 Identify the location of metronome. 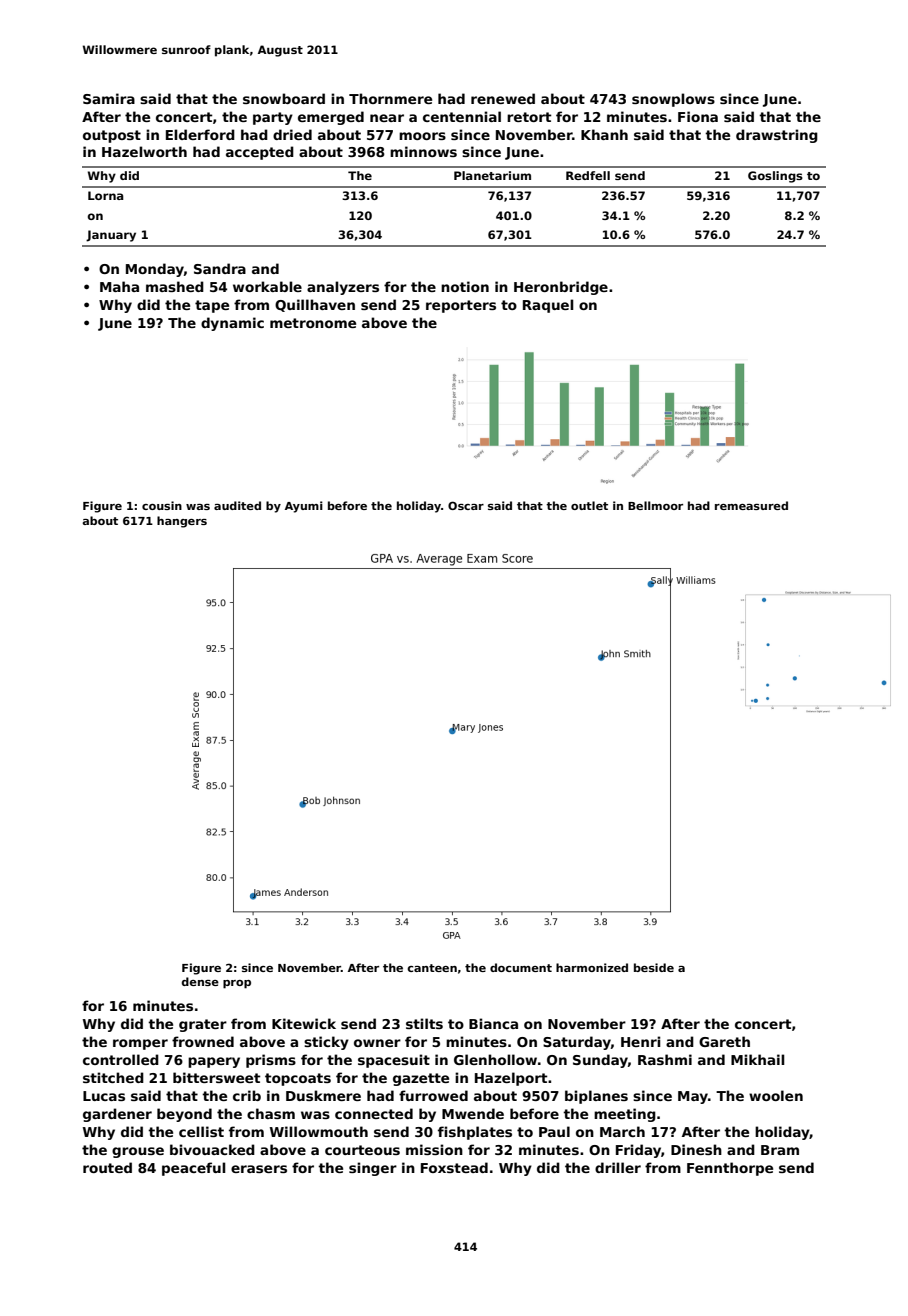
(313, 323).
